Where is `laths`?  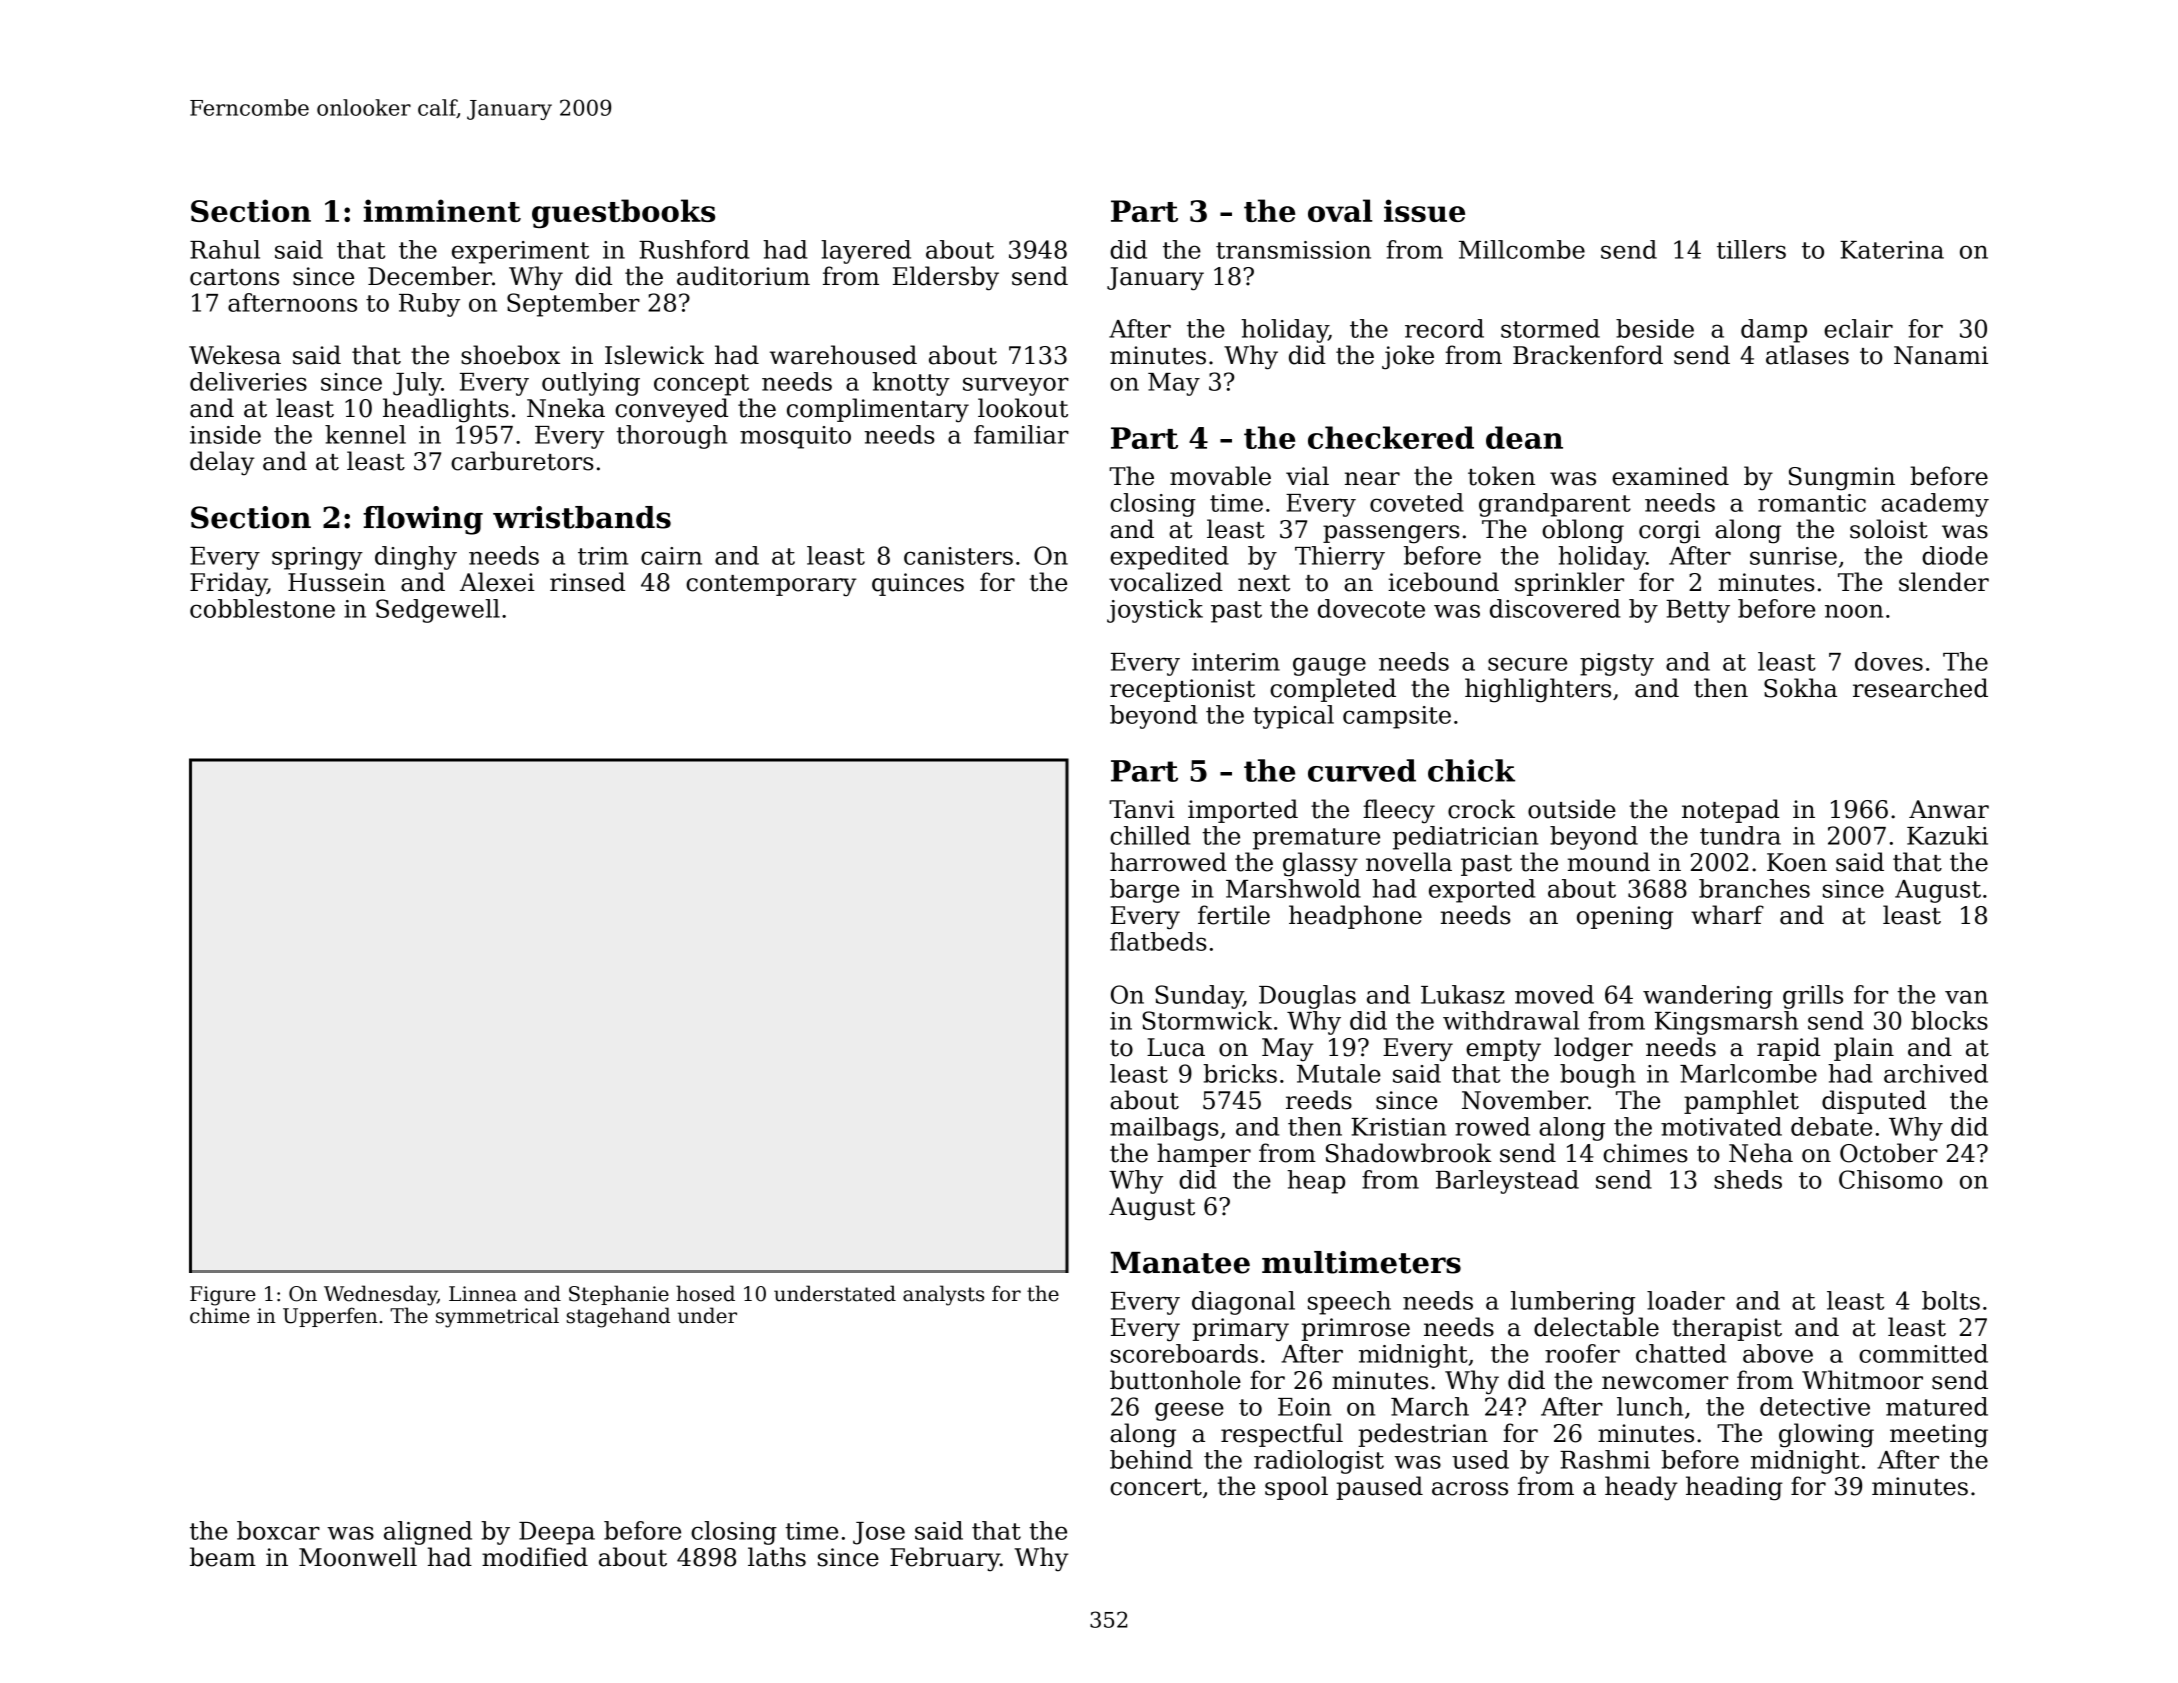
laths is located at coordinates (777, 1557).
